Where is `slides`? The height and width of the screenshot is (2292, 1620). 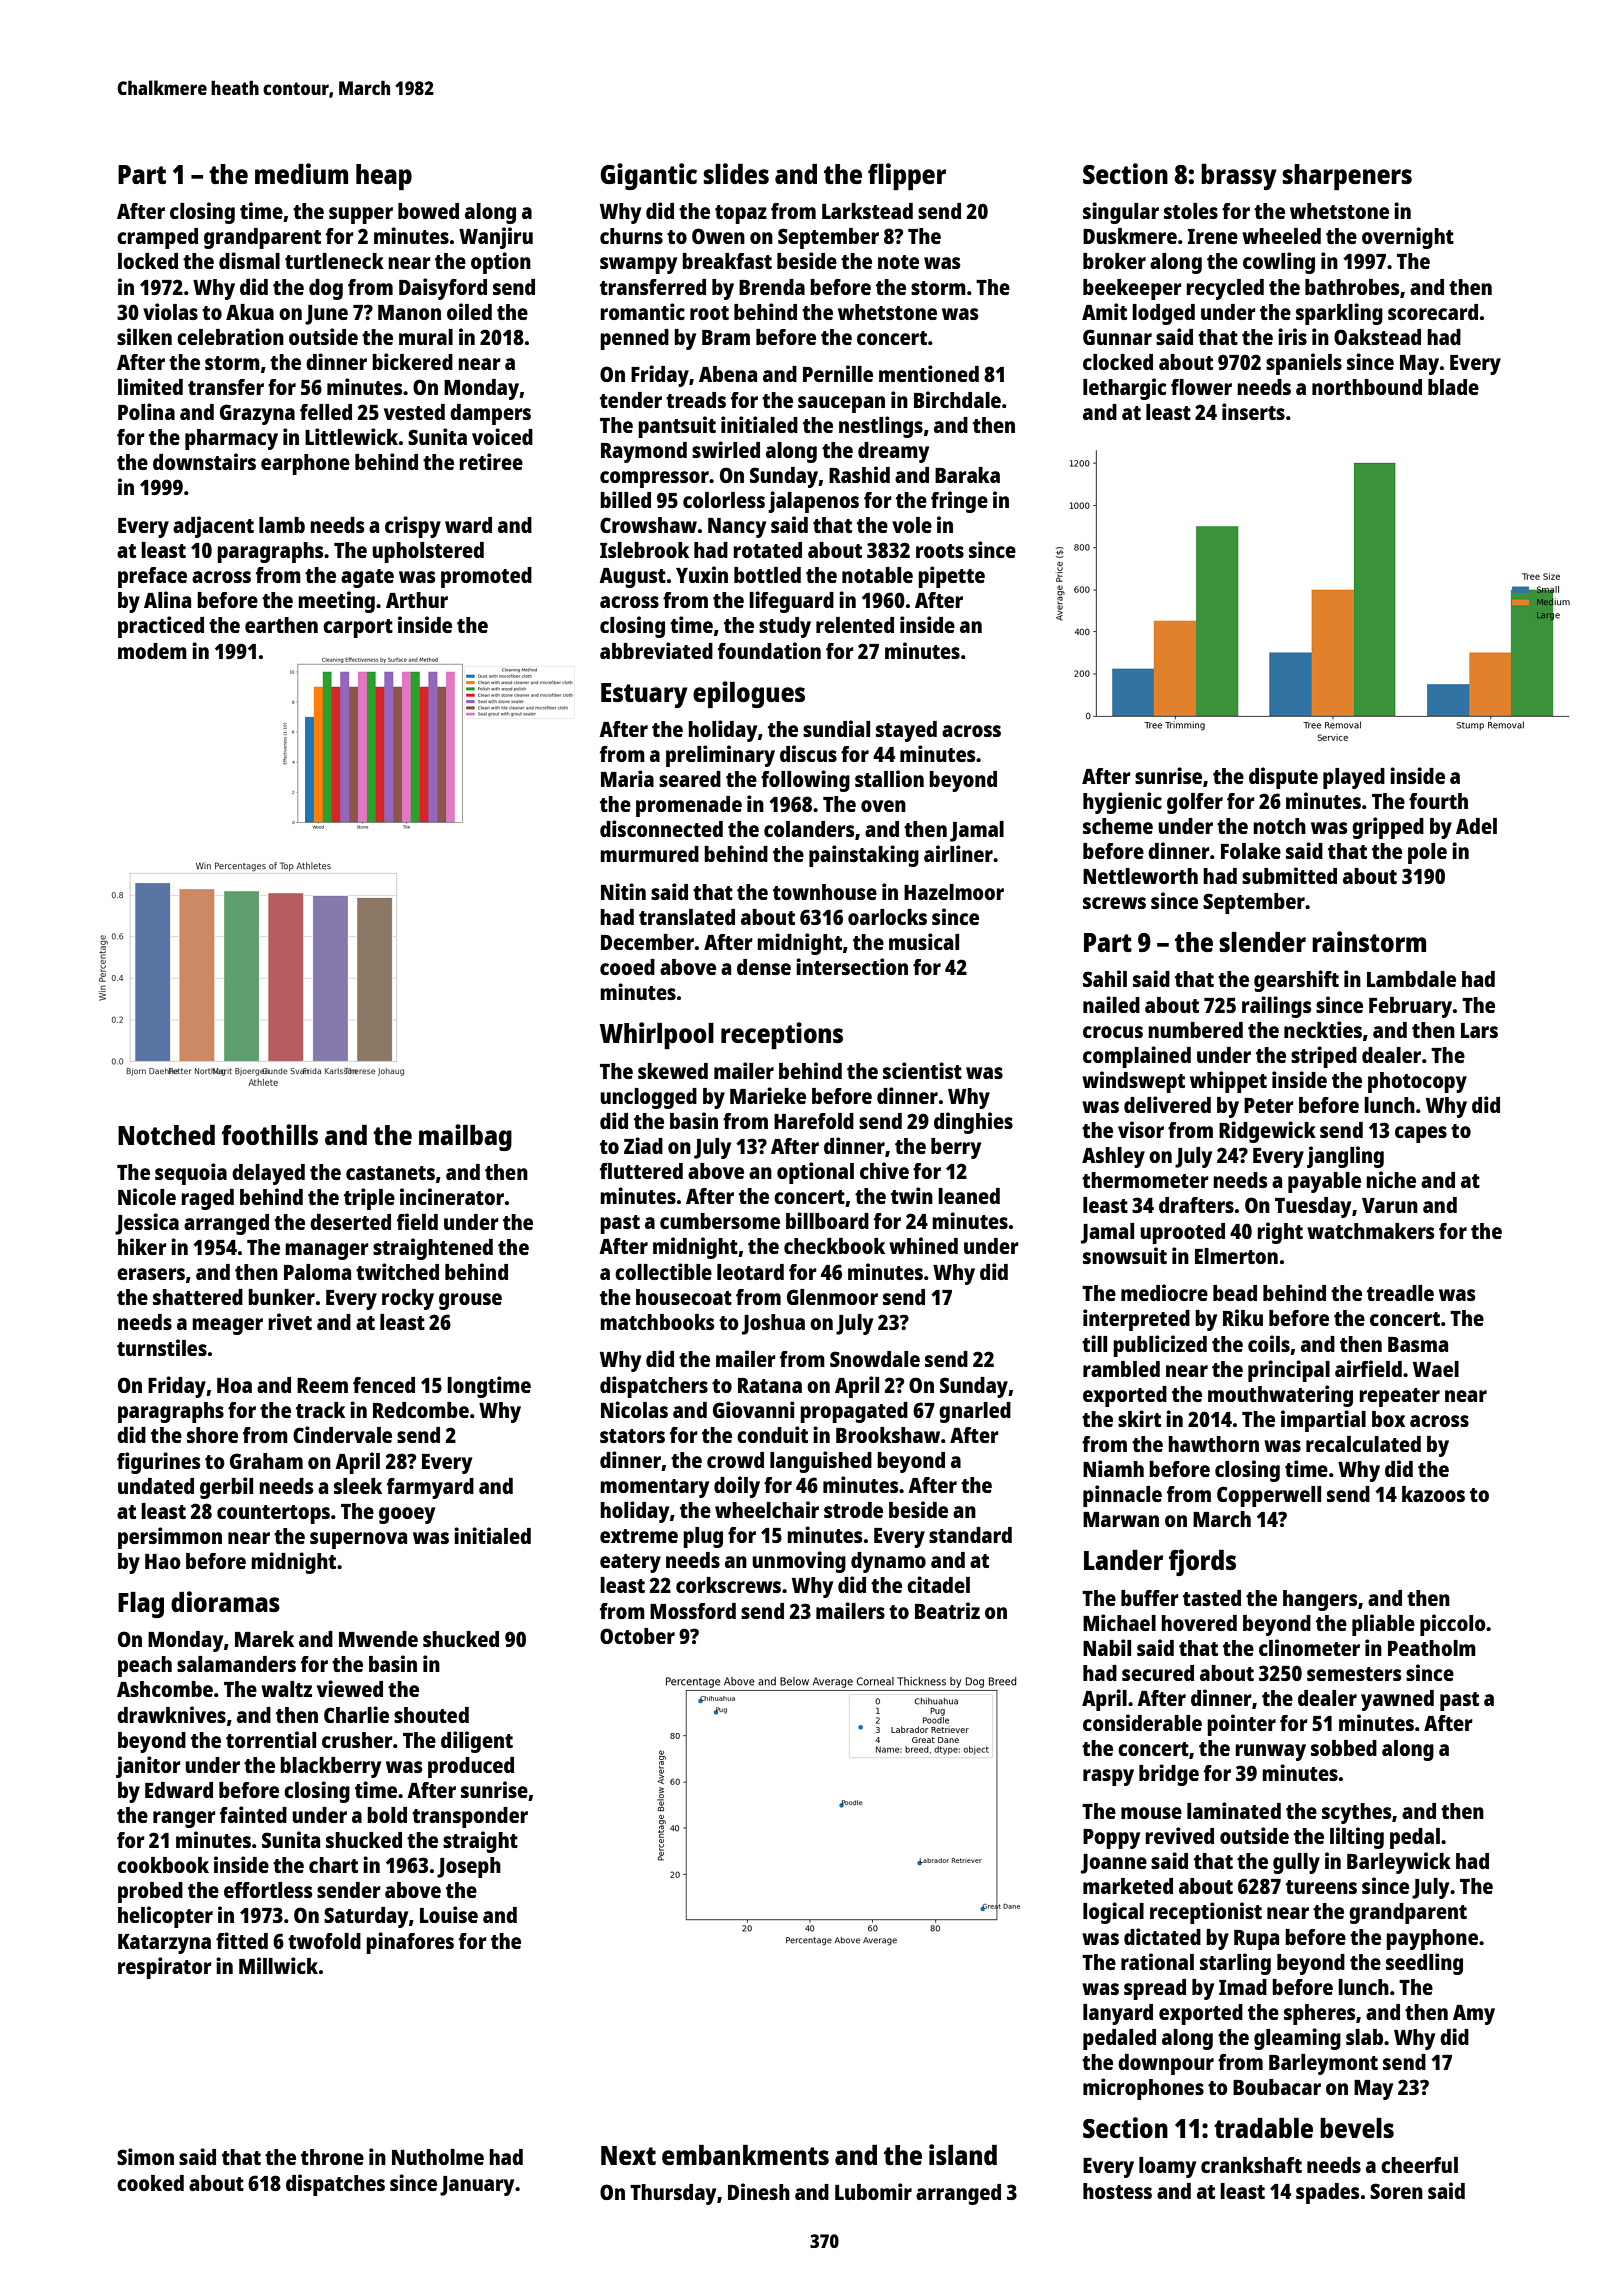
slides is located at coordinates (736, 173).
